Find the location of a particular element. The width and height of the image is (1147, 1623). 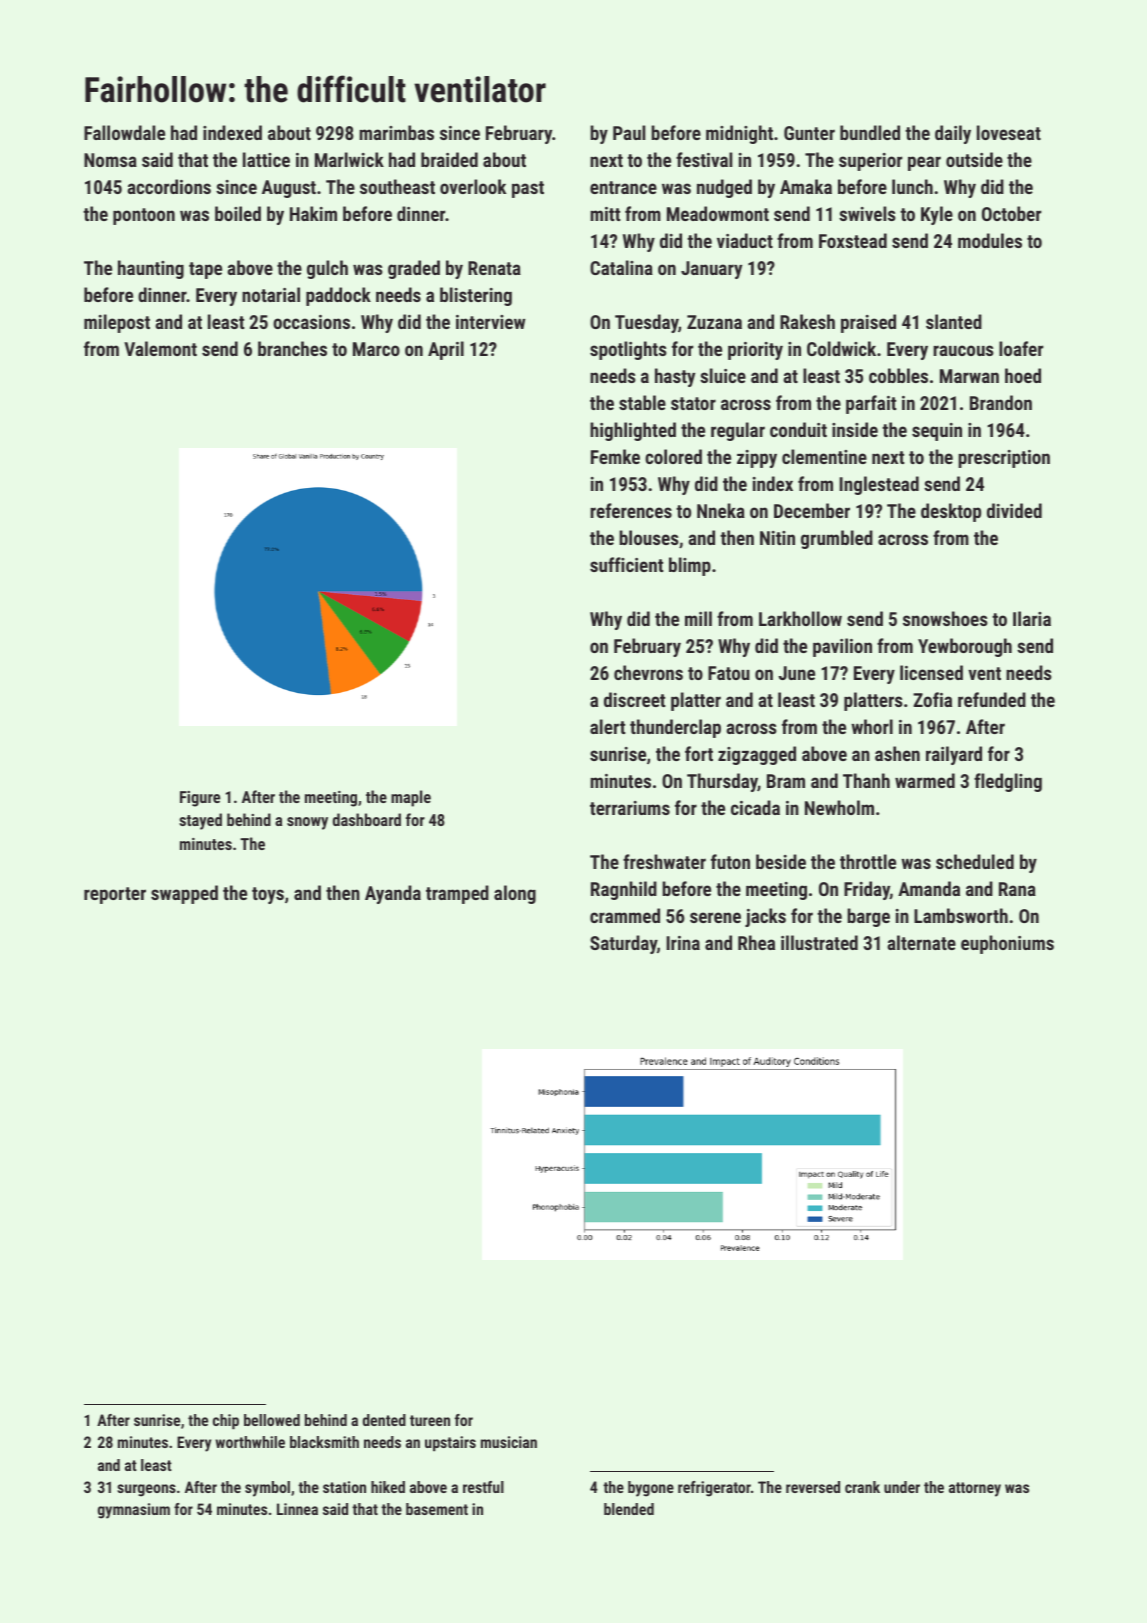

notarial is located at coordinates (271, 294).
